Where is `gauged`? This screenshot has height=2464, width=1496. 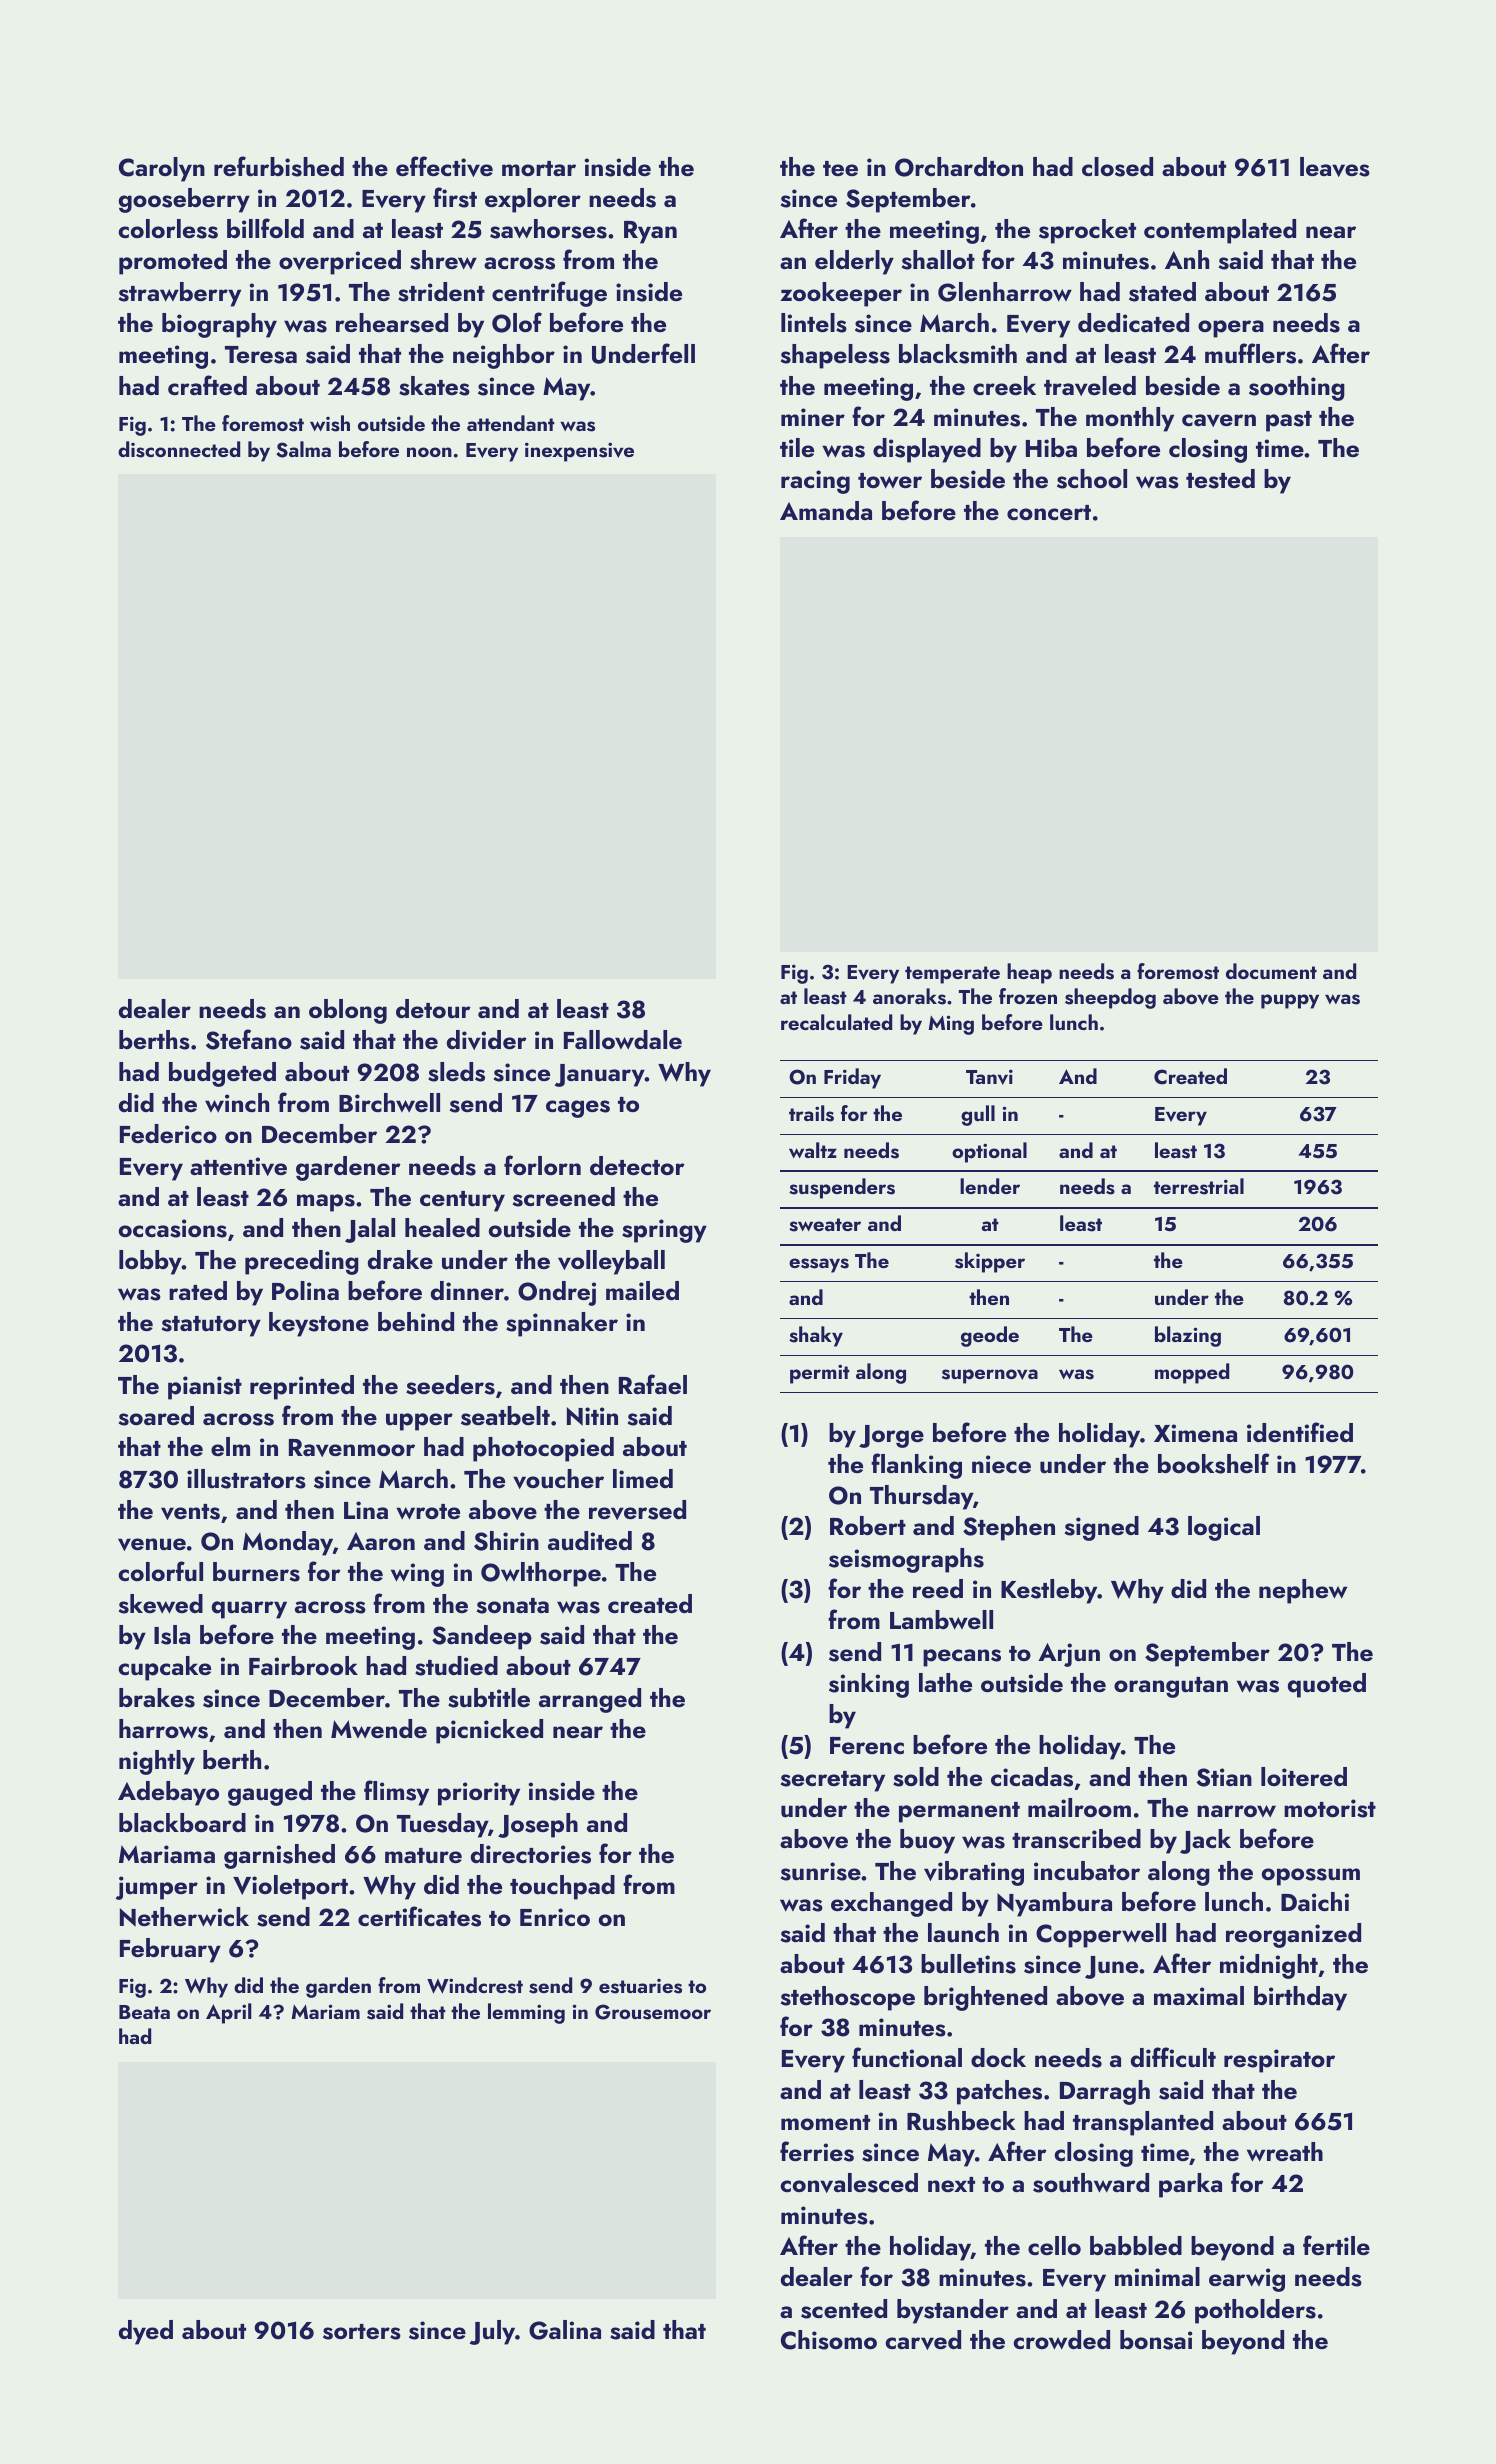 gauged is located at coordinates (270, 1793).
